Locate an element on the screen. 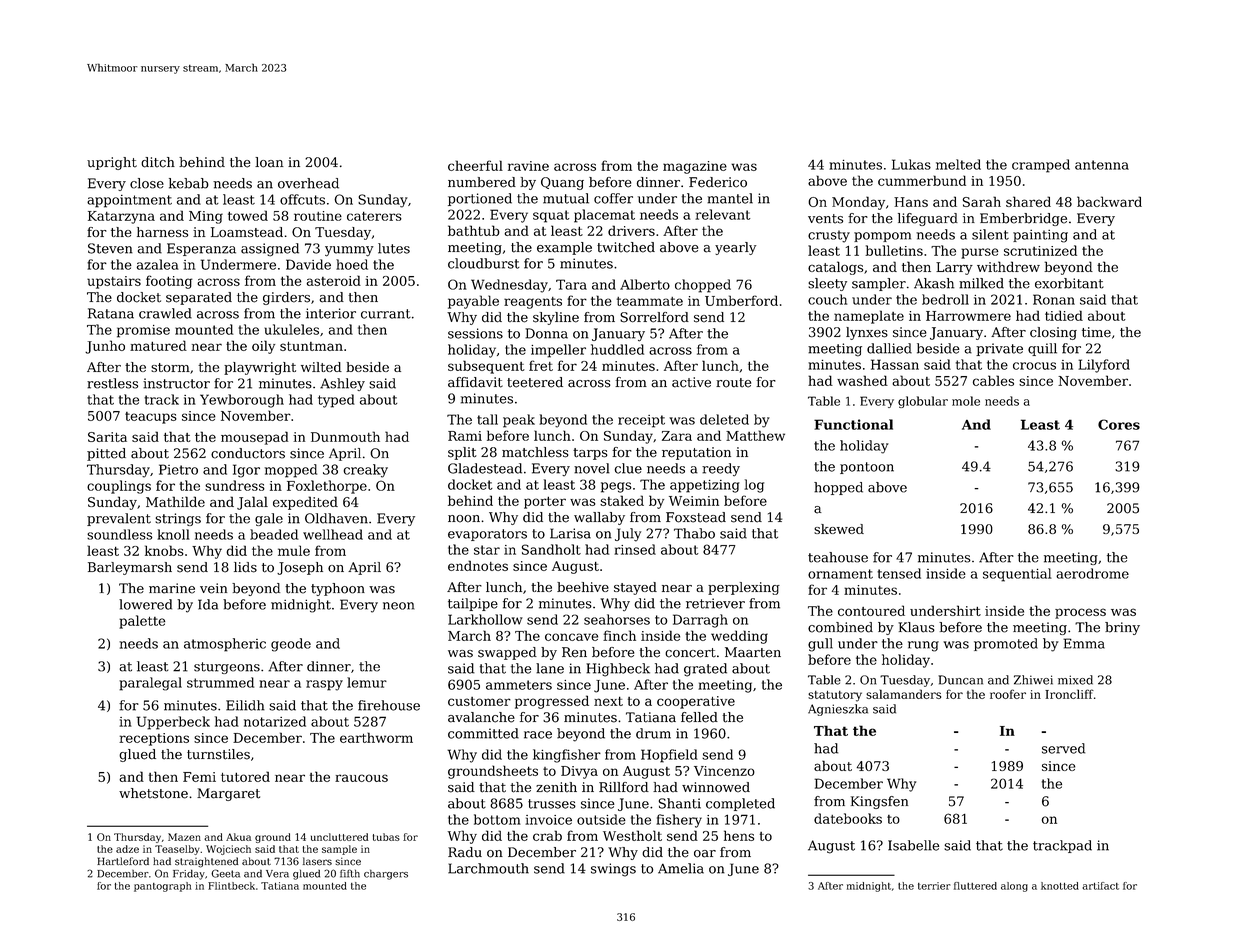 The width and height of the screenshot is (1233, 952). upright is located at coordinates (112, 163).
